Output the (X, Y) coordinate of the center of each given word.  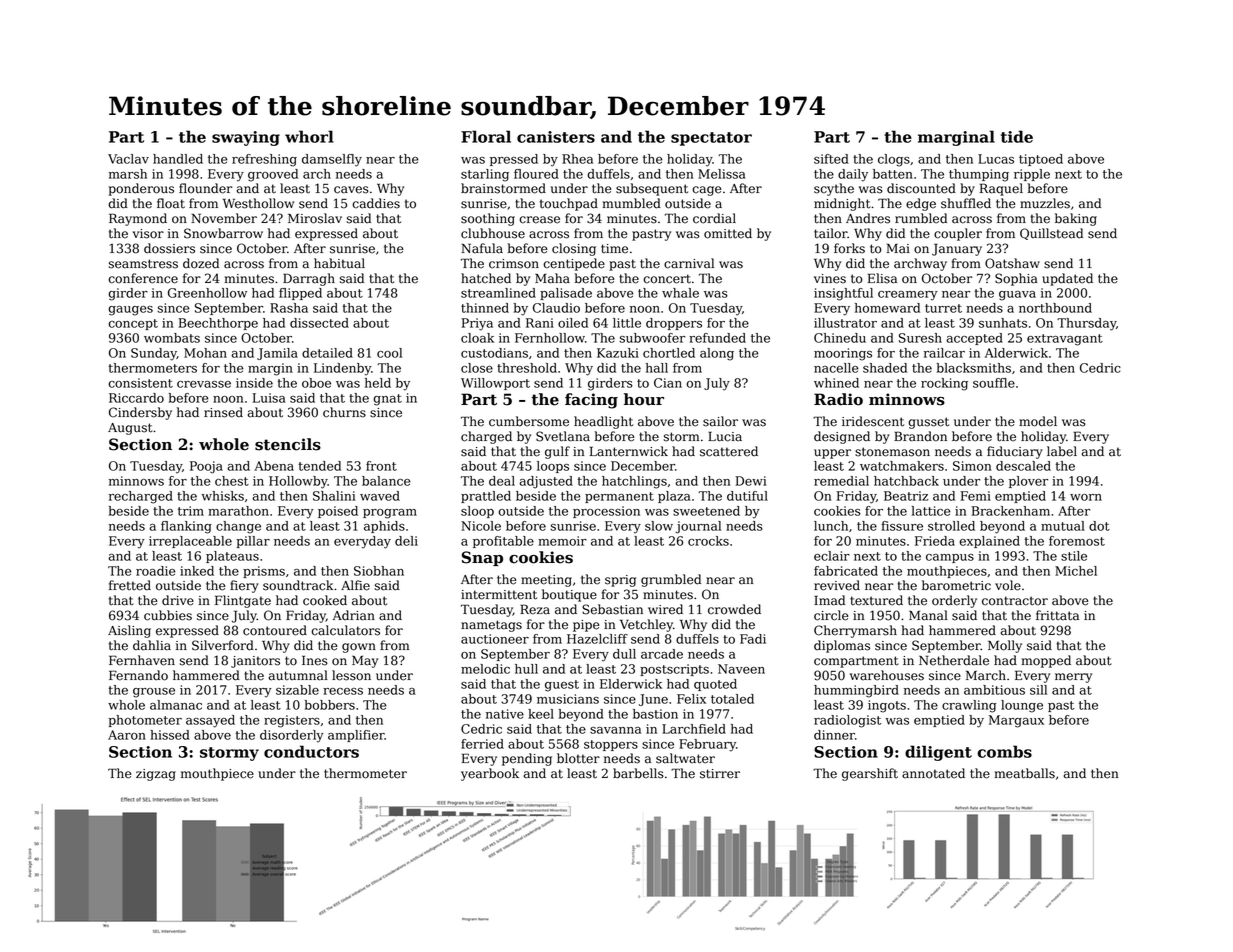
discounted (921, 188)
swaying (246, 138)
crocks (708, 541)
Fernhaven (142, 660)
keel (541, 714)
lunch (831, 526)
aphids (384, 527)
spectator (711, 139)
